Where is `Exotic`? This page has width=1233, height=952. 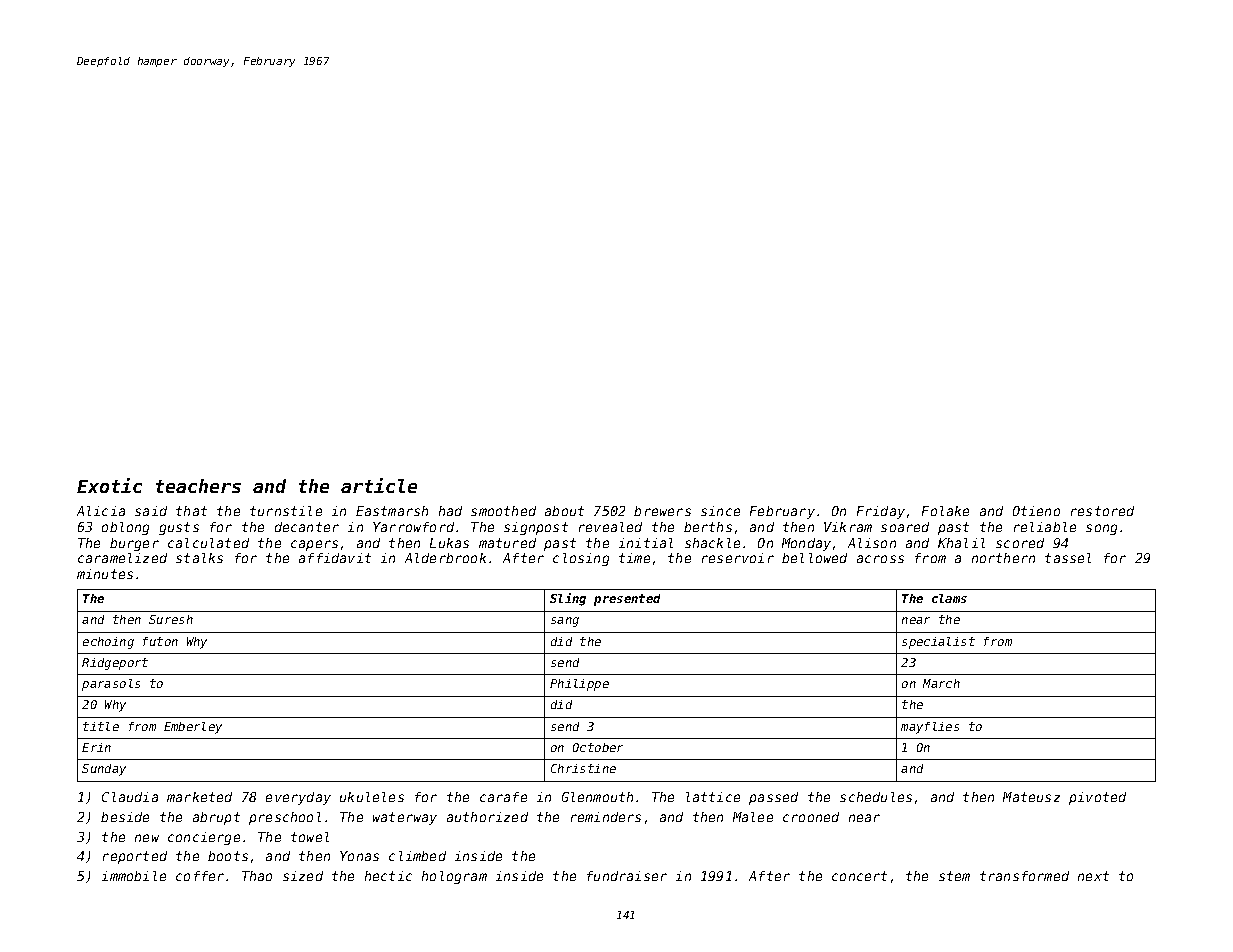 Exotic is located at coordinates (109, 485).
